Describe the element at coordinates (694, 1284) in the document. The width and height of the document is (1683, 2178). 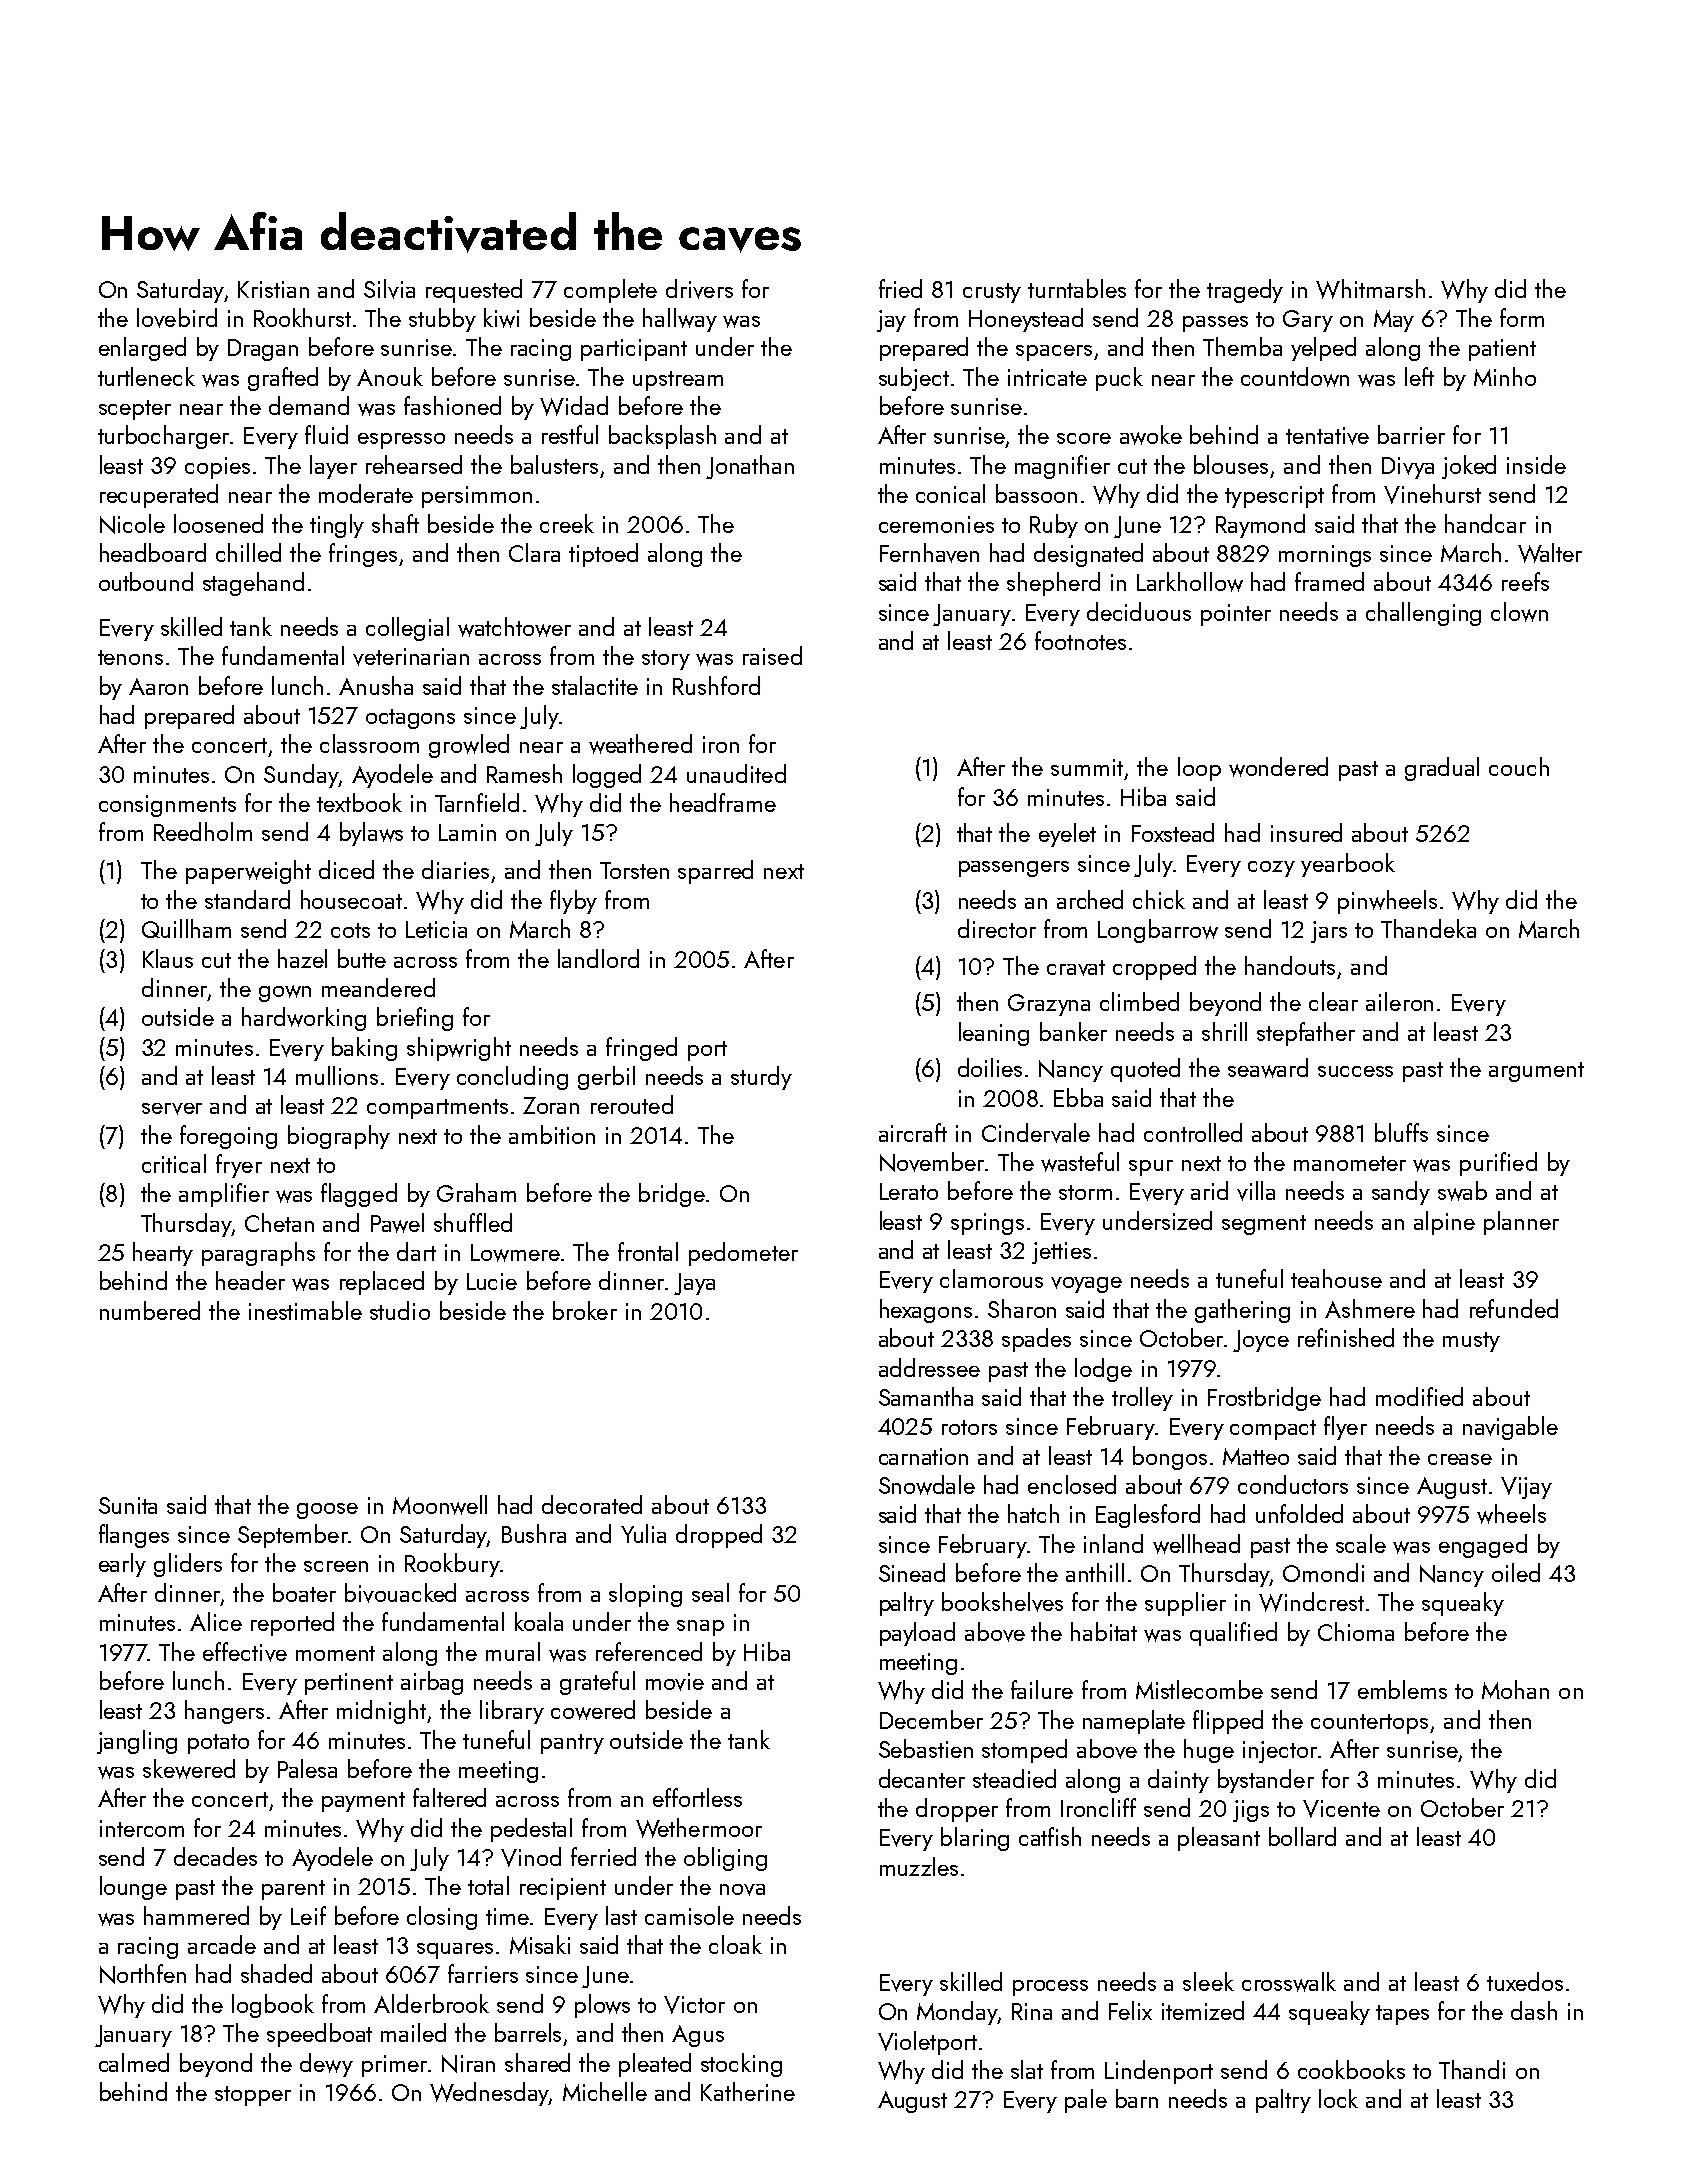
I see `Jaya` at that location.
